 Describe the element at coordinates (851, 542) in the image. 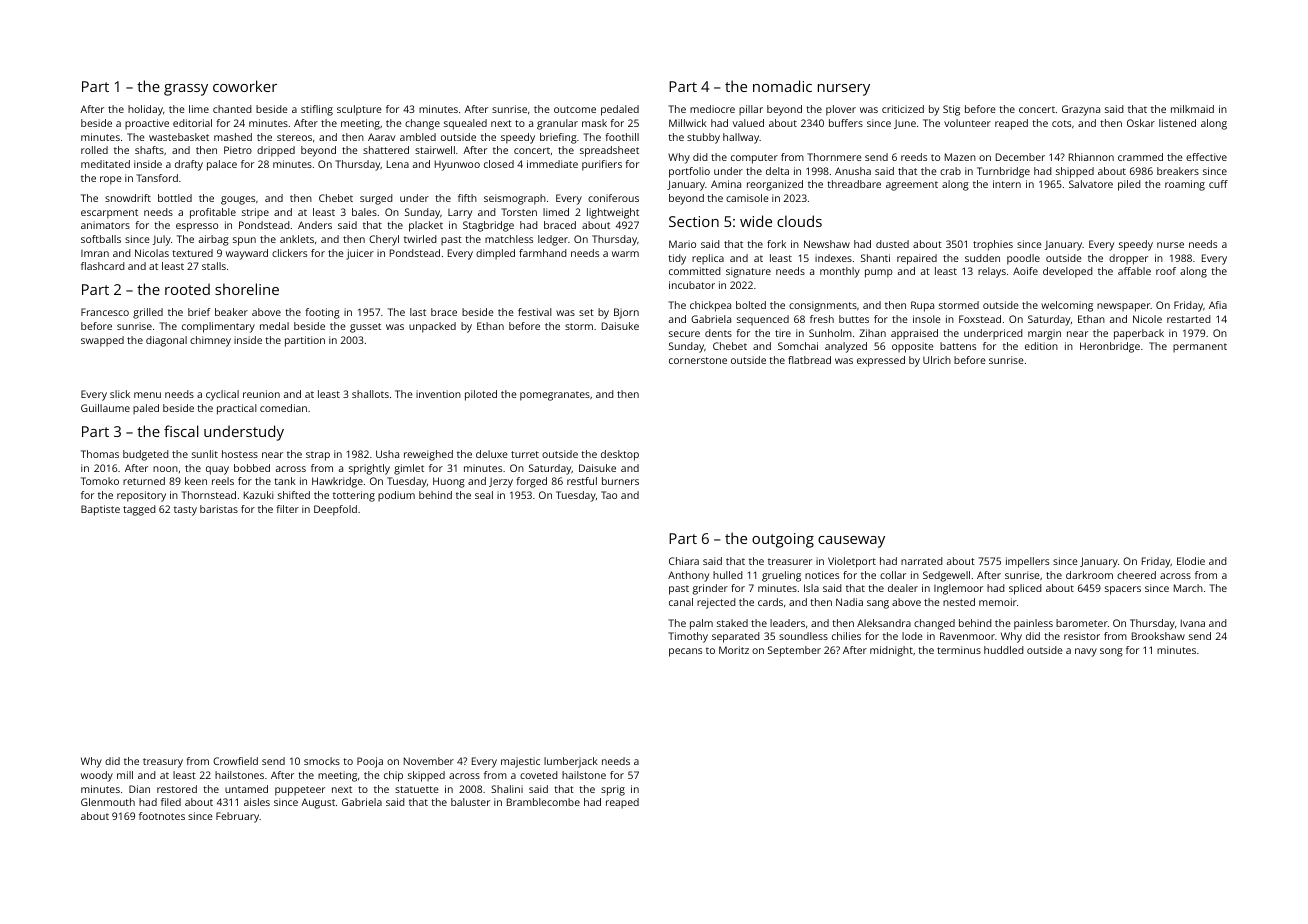

I see `causeway` at that location.
